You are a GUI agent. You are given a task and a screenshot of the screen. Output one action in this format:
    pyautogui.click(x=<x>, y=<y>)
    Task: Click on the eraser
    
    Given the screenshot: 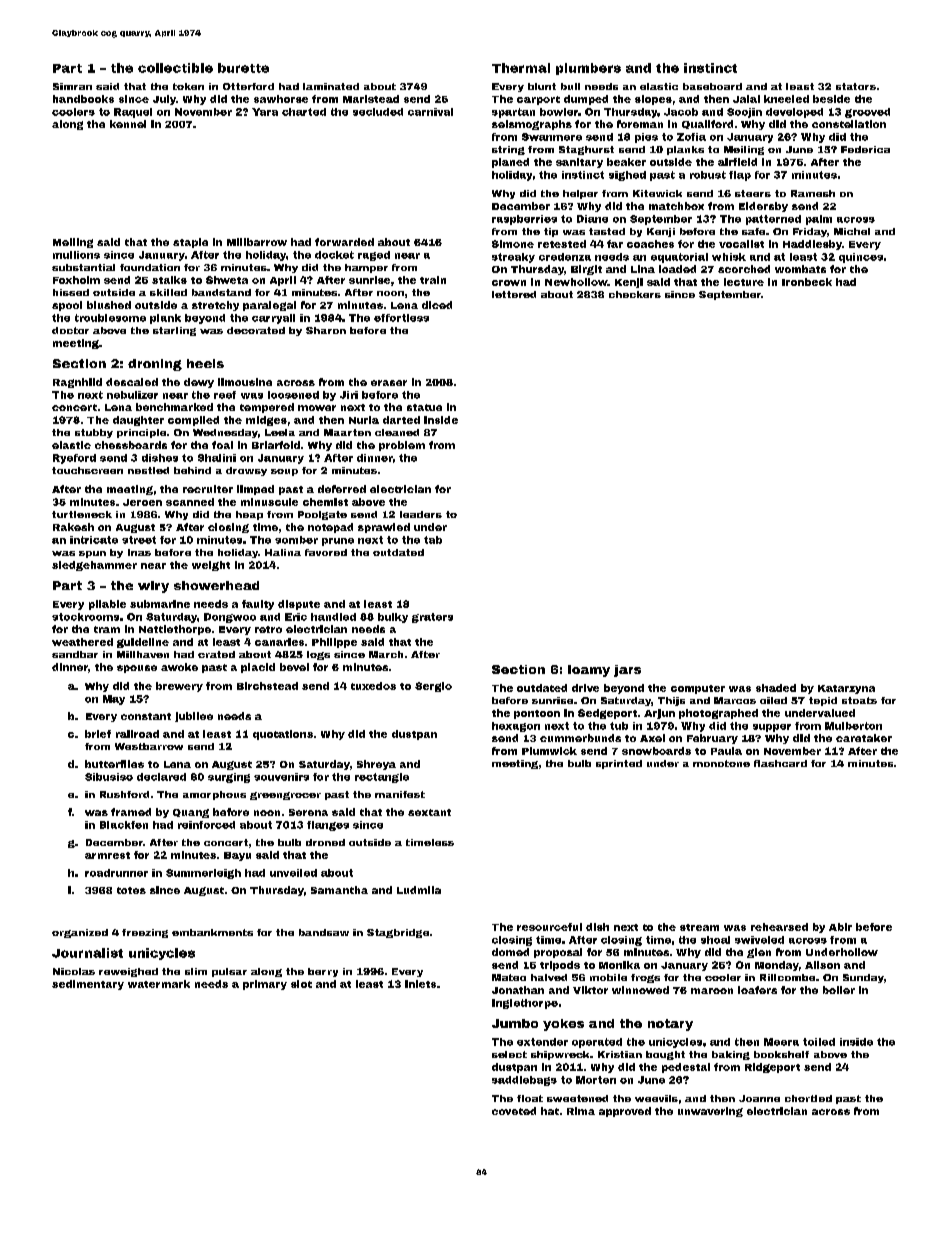 What is the action you would take?
    pyautogui.click(x=389, y=383)
